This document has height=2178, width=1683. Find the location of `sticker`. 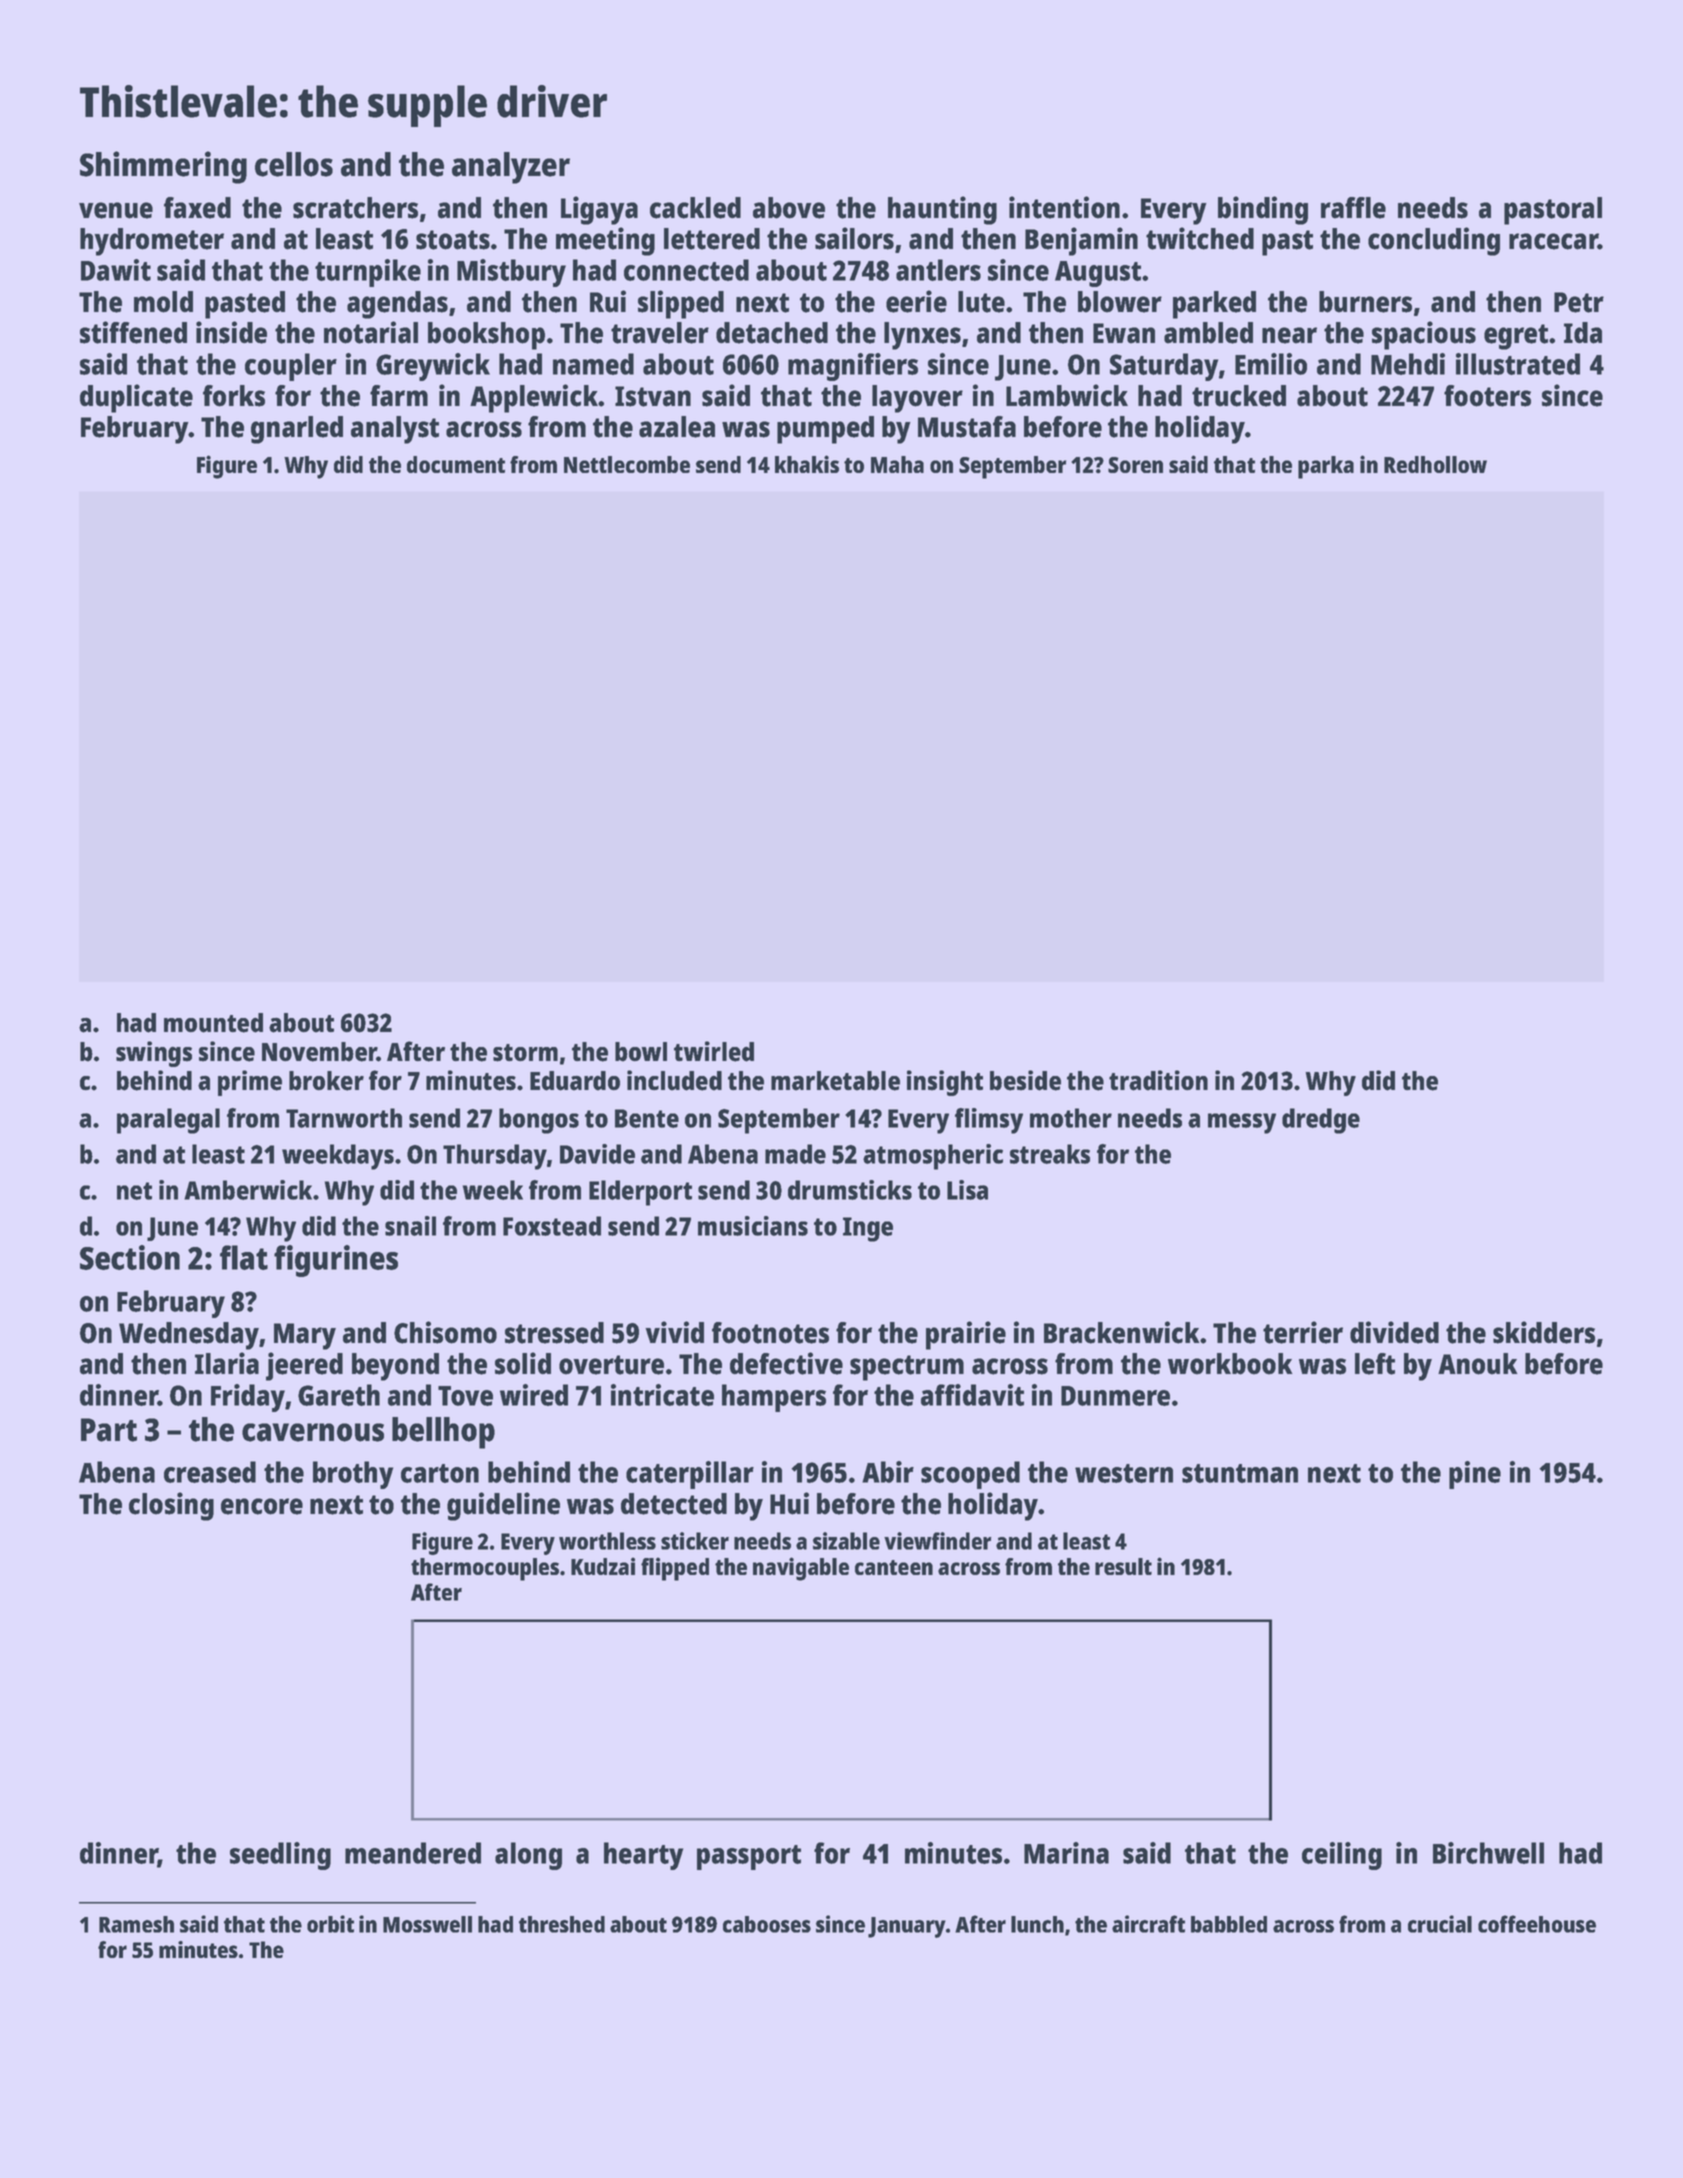

sticker is located at coordinates (695, 1541).
